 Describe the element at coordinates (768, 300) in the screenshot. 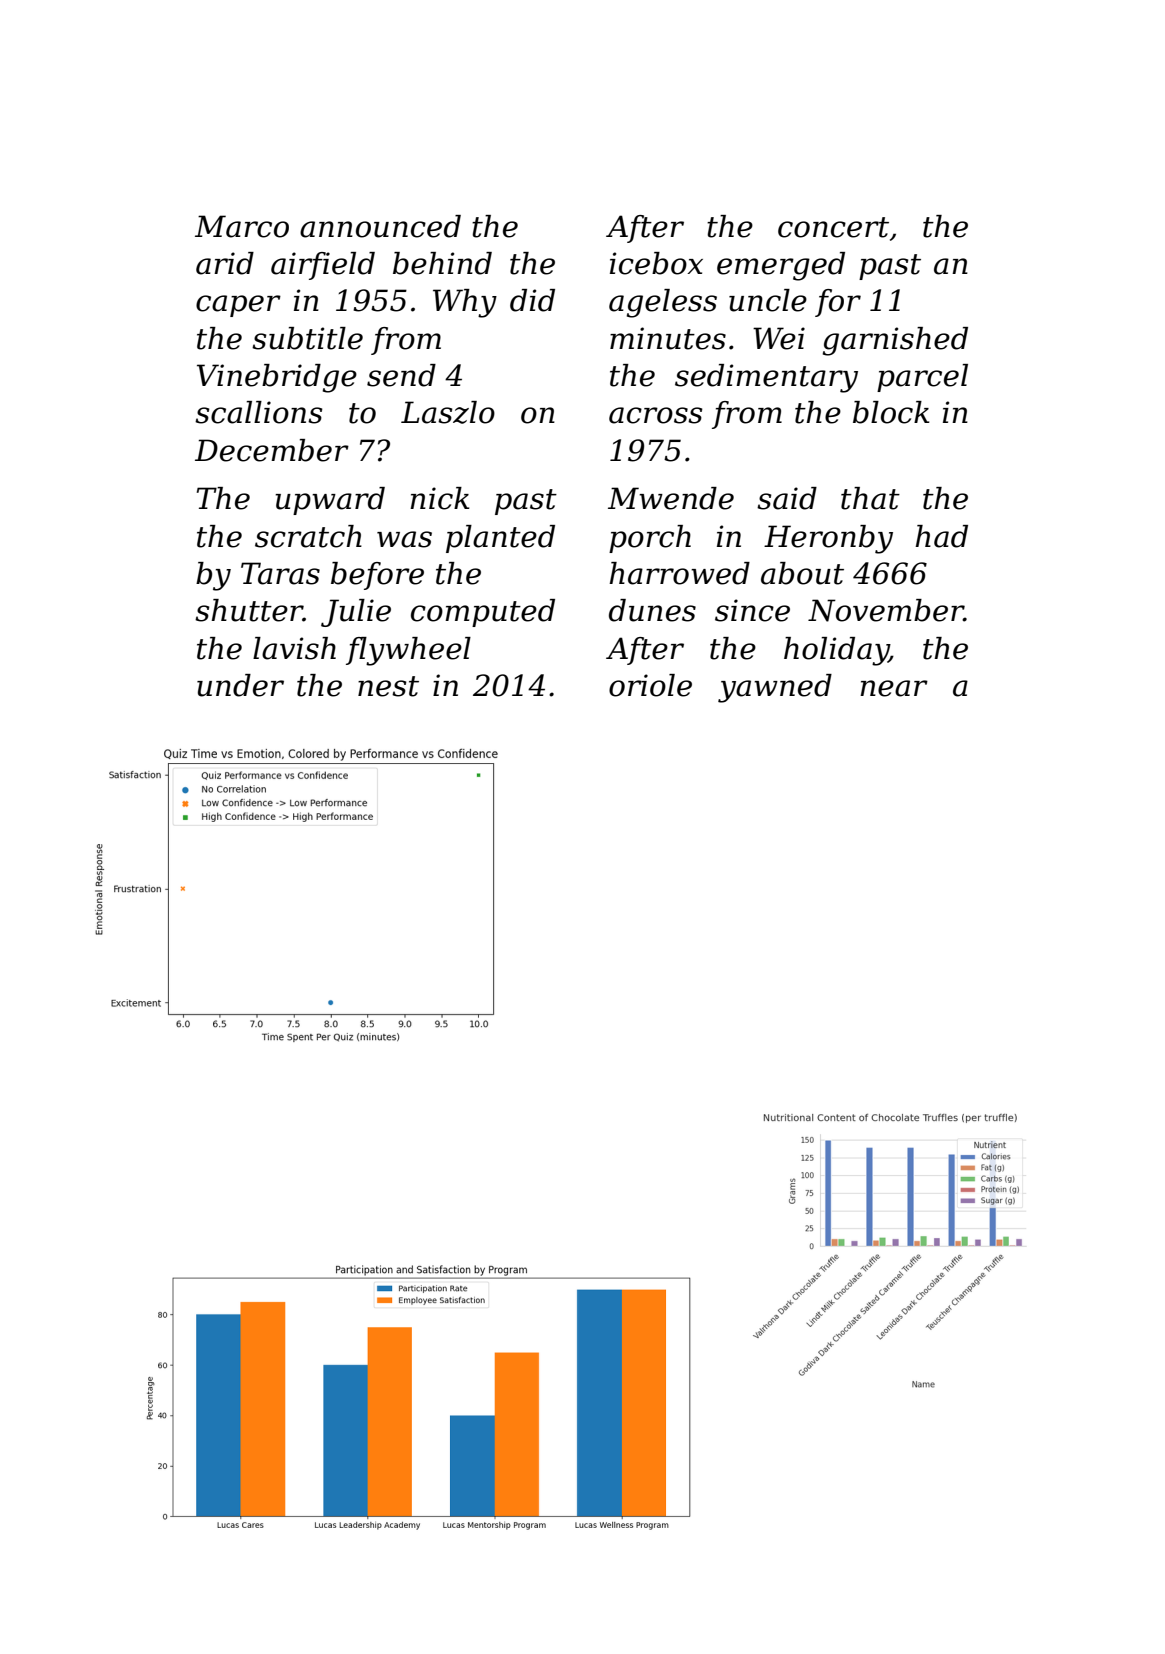

I see `uncle` at that location.
